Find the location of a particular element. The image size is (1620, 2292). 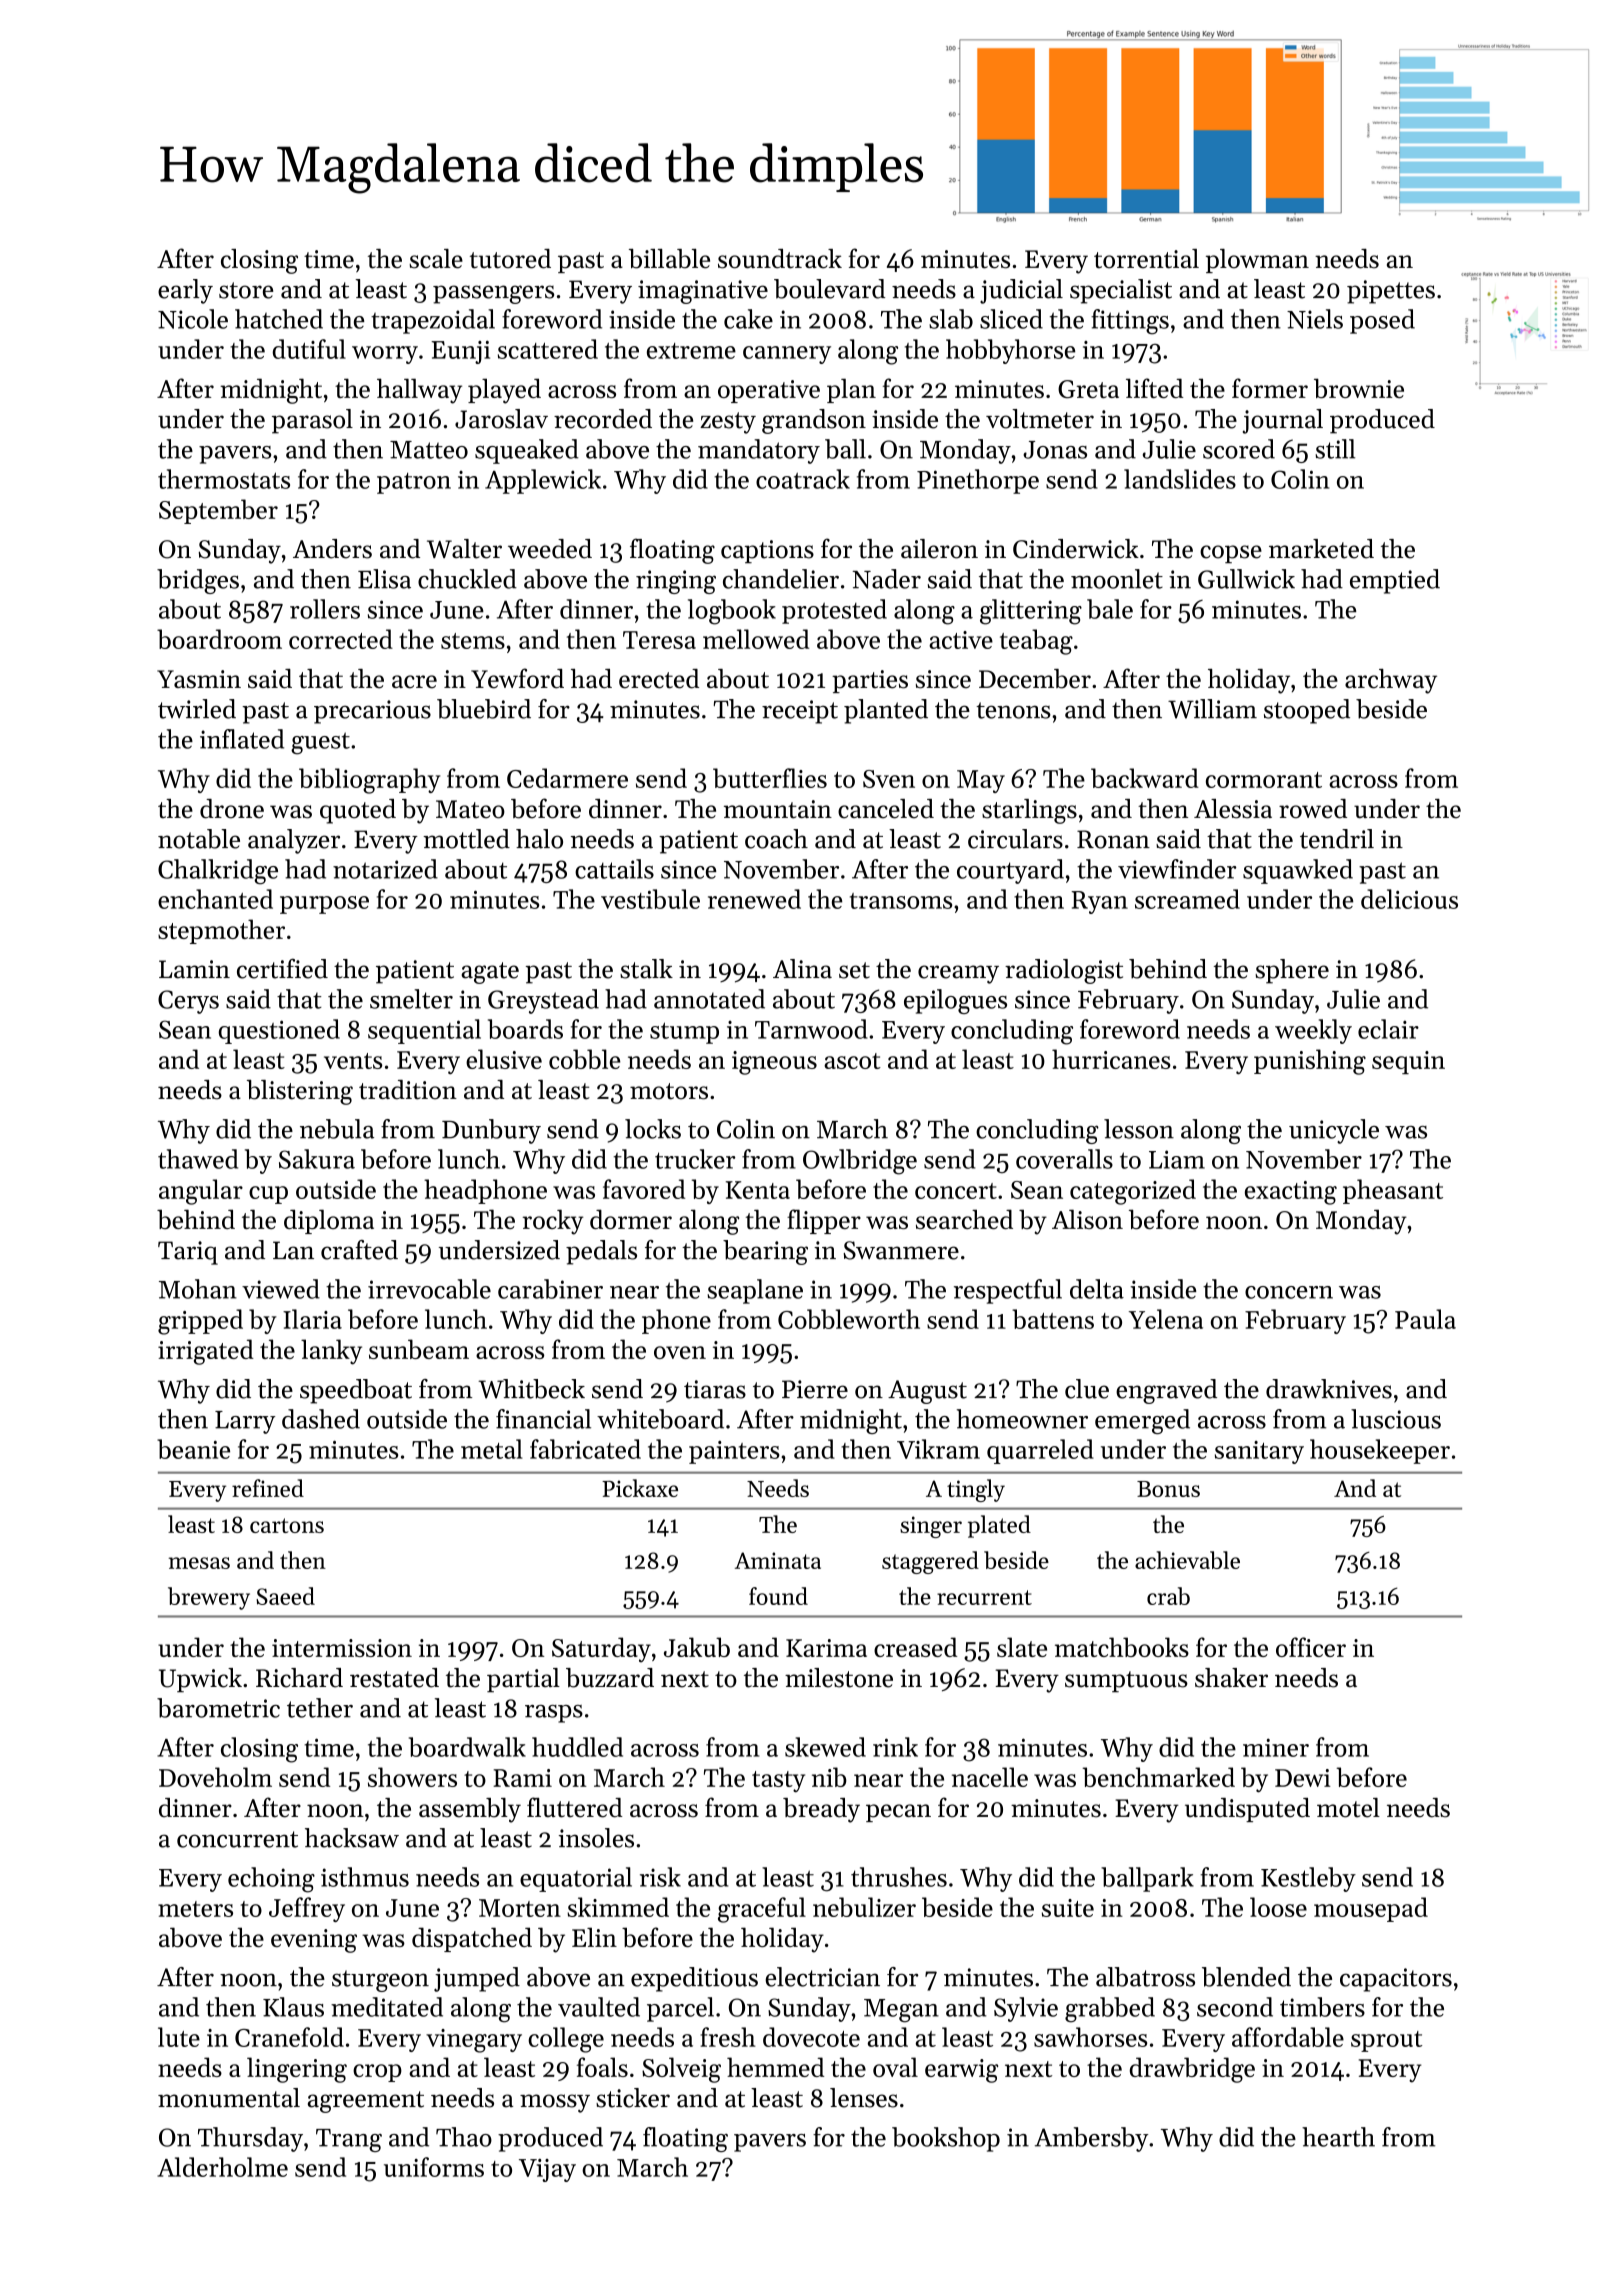

former is located at coordinates (1270, 388).
